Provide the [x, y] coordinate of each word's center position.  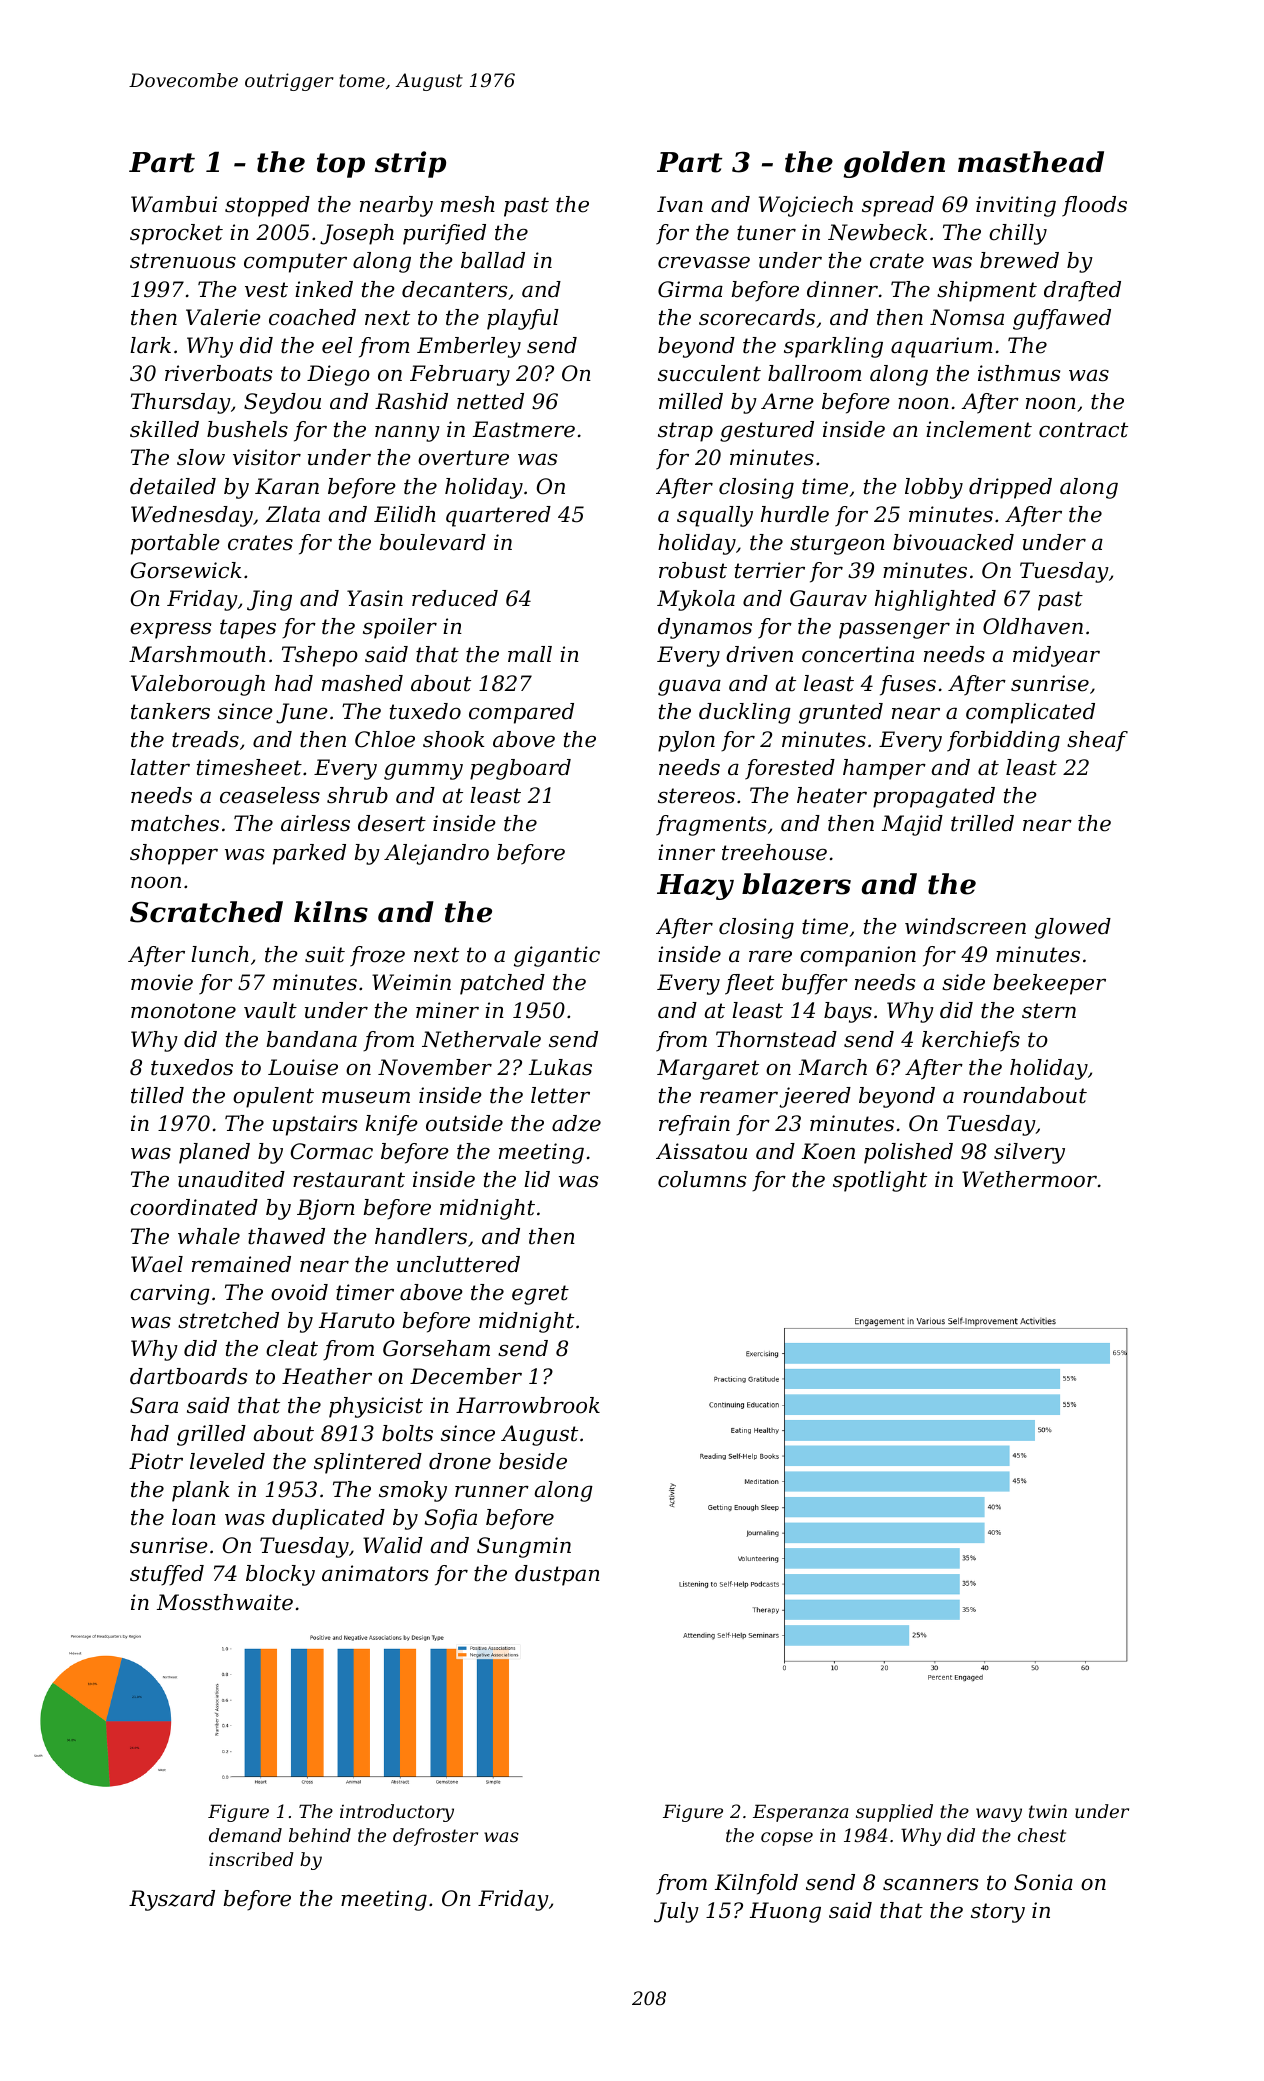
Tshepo [320, 656]
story [998, 1913]
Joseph [357, 234]
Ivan [680, 204]
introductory [397, 1813]
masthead [1031, 162]
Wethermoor [1029, 1179]
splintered [368, 1463]
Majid [912, 825]
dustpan [557, 1575]
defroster [435, 1837]
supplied [894, 1813]
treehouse [774, 852]
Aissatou [701, 1151]
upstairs [315, 1125]
